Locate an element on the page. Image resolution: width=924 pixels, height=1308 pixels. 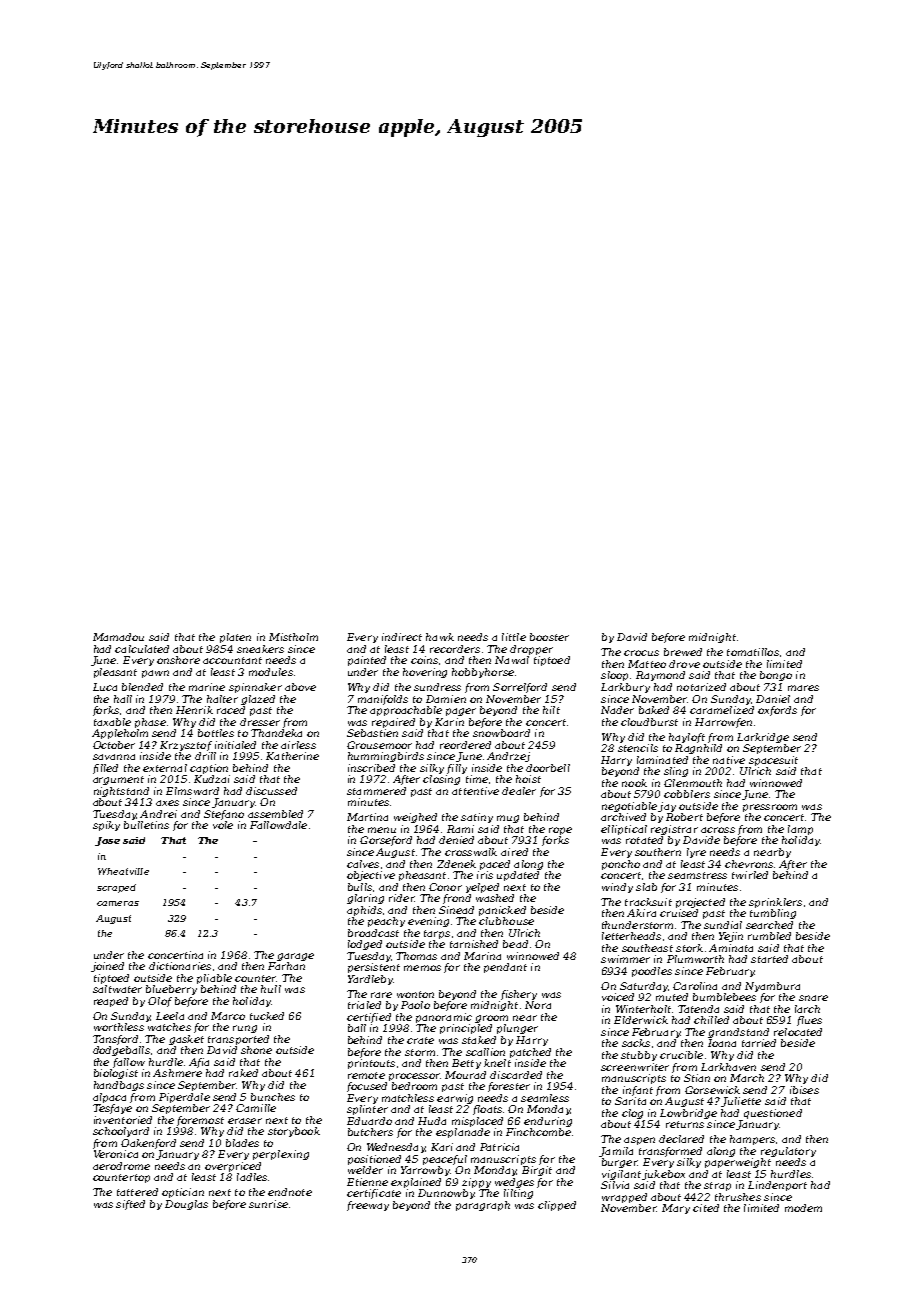
relocated is located at coordinates (798, 1032).
